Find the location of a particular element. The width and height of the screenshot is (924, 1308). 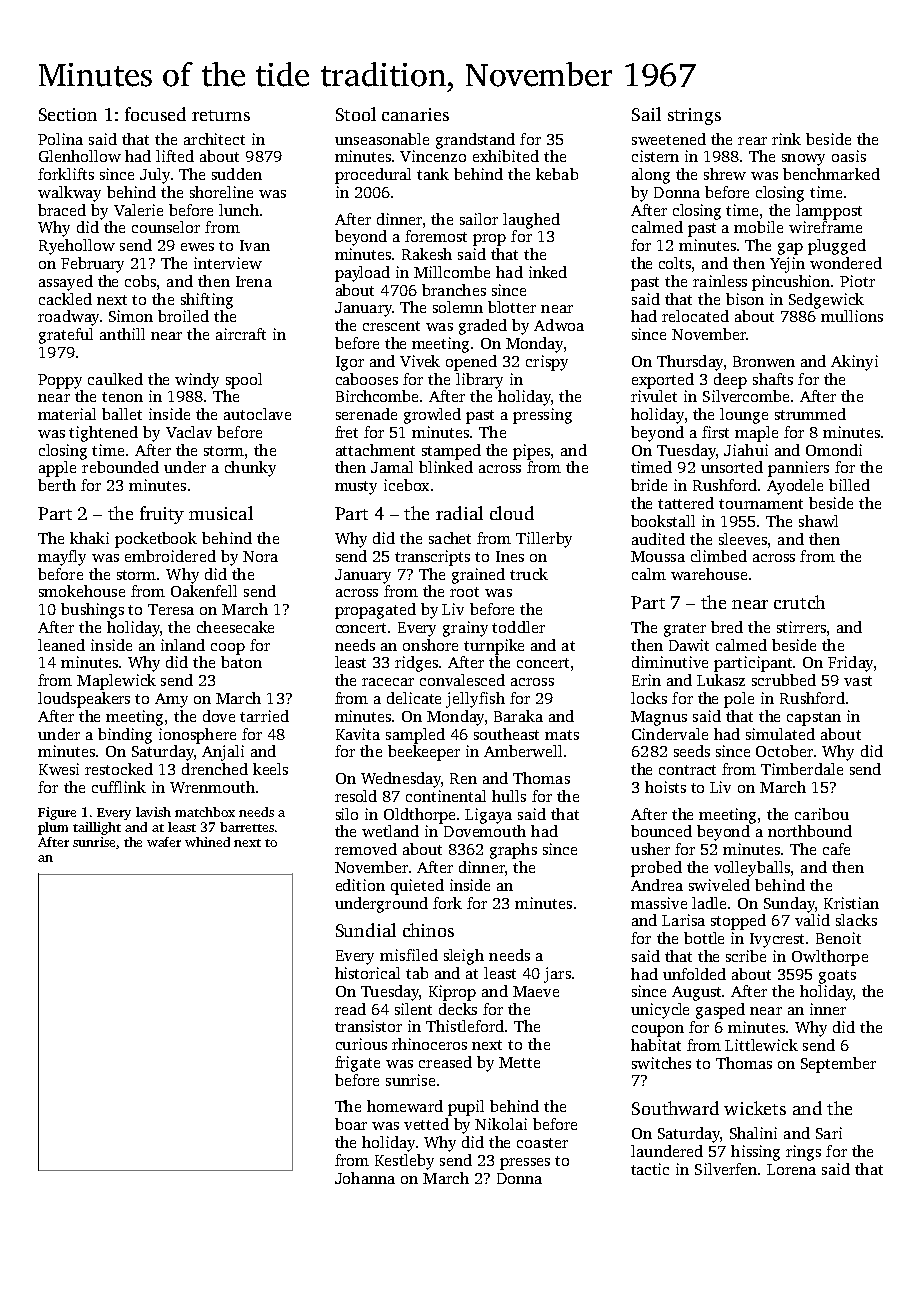

Johanna is located at coordinates (365, 1178).
